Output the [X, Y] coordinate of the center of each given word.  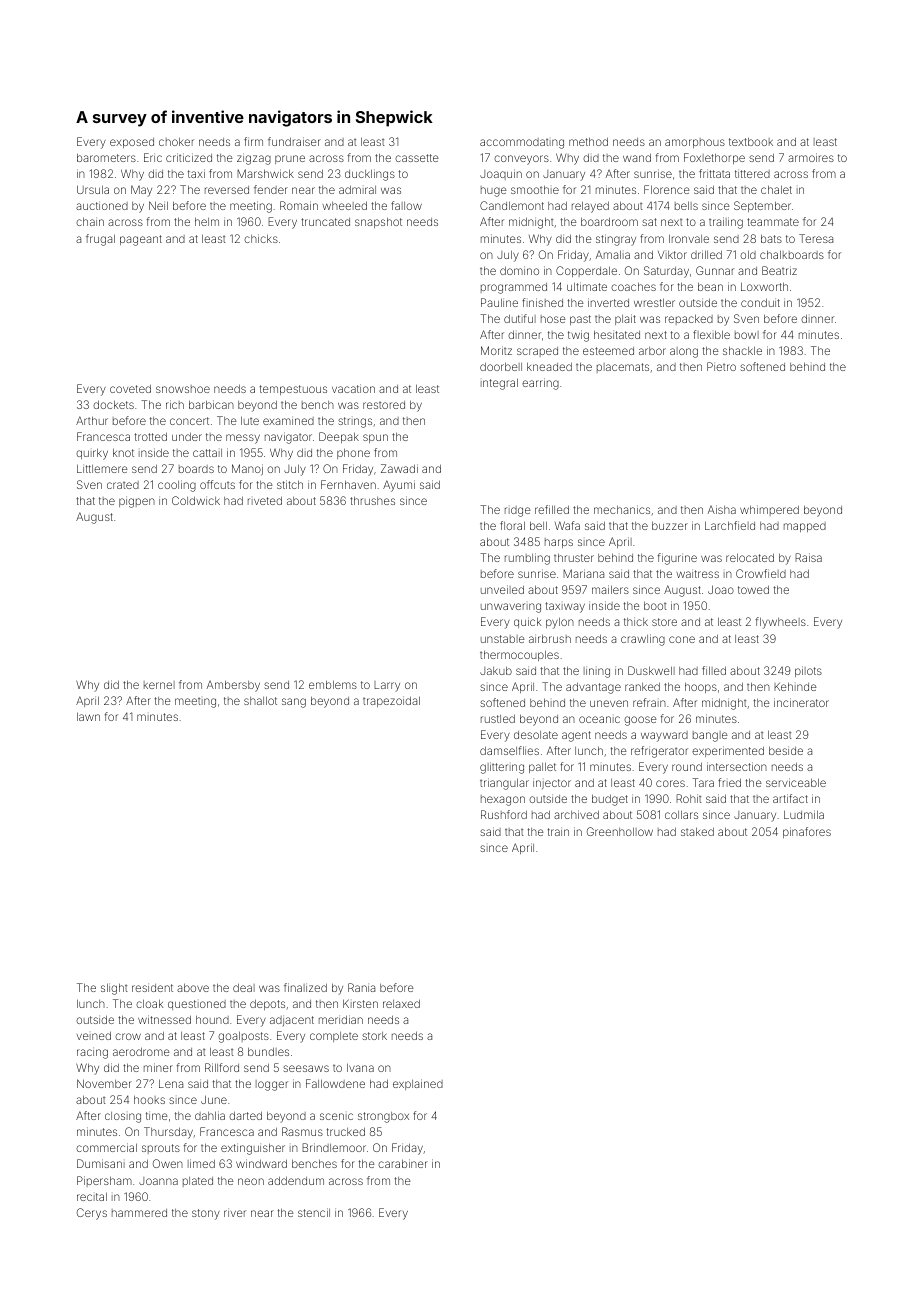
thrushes [372, 500]
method [588, 141]
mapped [805, 527]
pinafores [807, 832]
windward [261, 1163]
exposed [132, 143]
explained [418, 1084]
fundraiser [294, 141]
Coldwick [196, 500]
